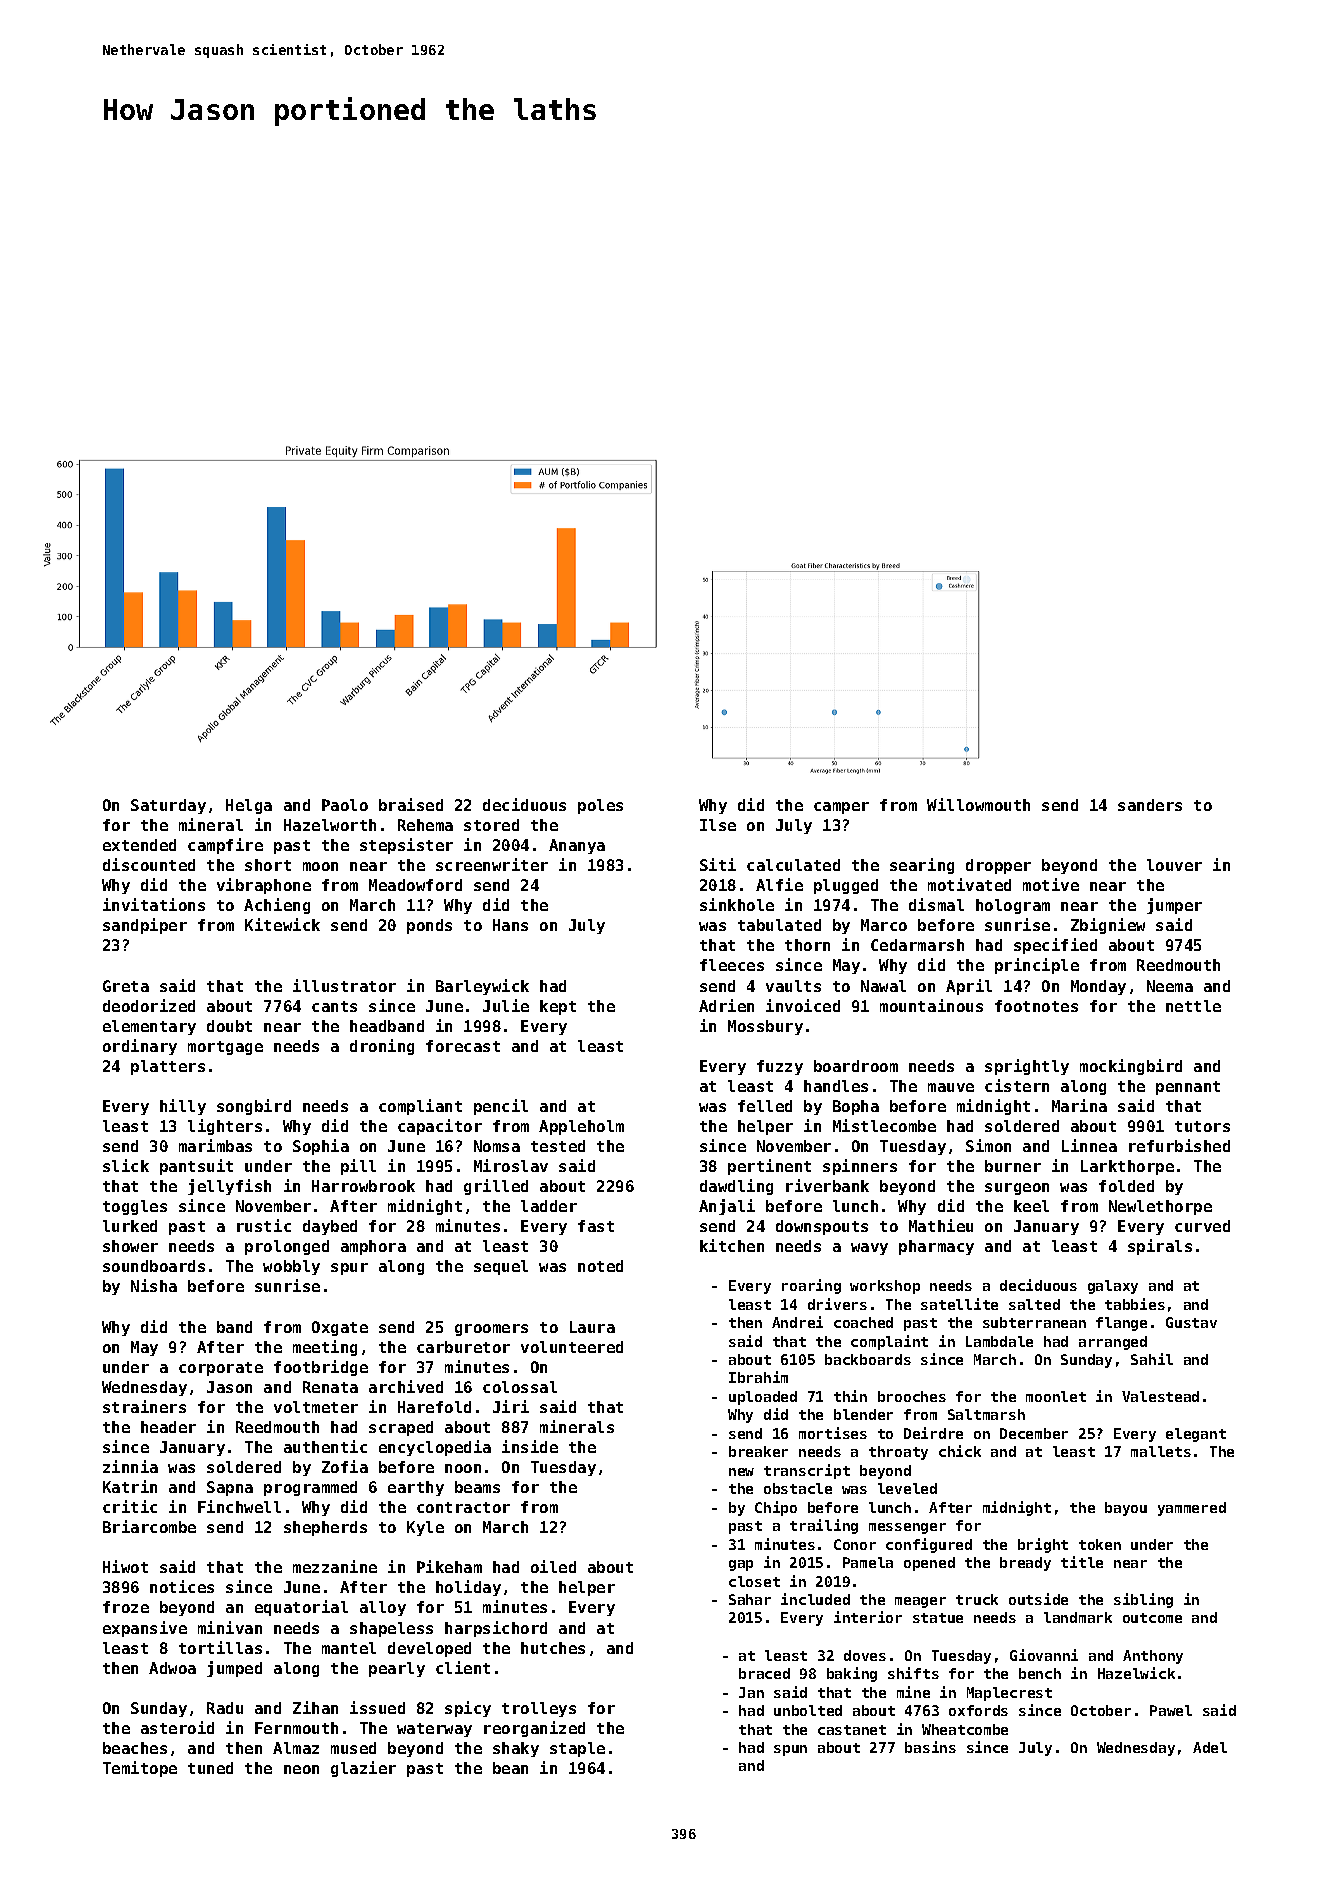 Image resolution: width=1343 pixels, height=1900 pixels. I want to click on tuned, so click(210, 1768).
